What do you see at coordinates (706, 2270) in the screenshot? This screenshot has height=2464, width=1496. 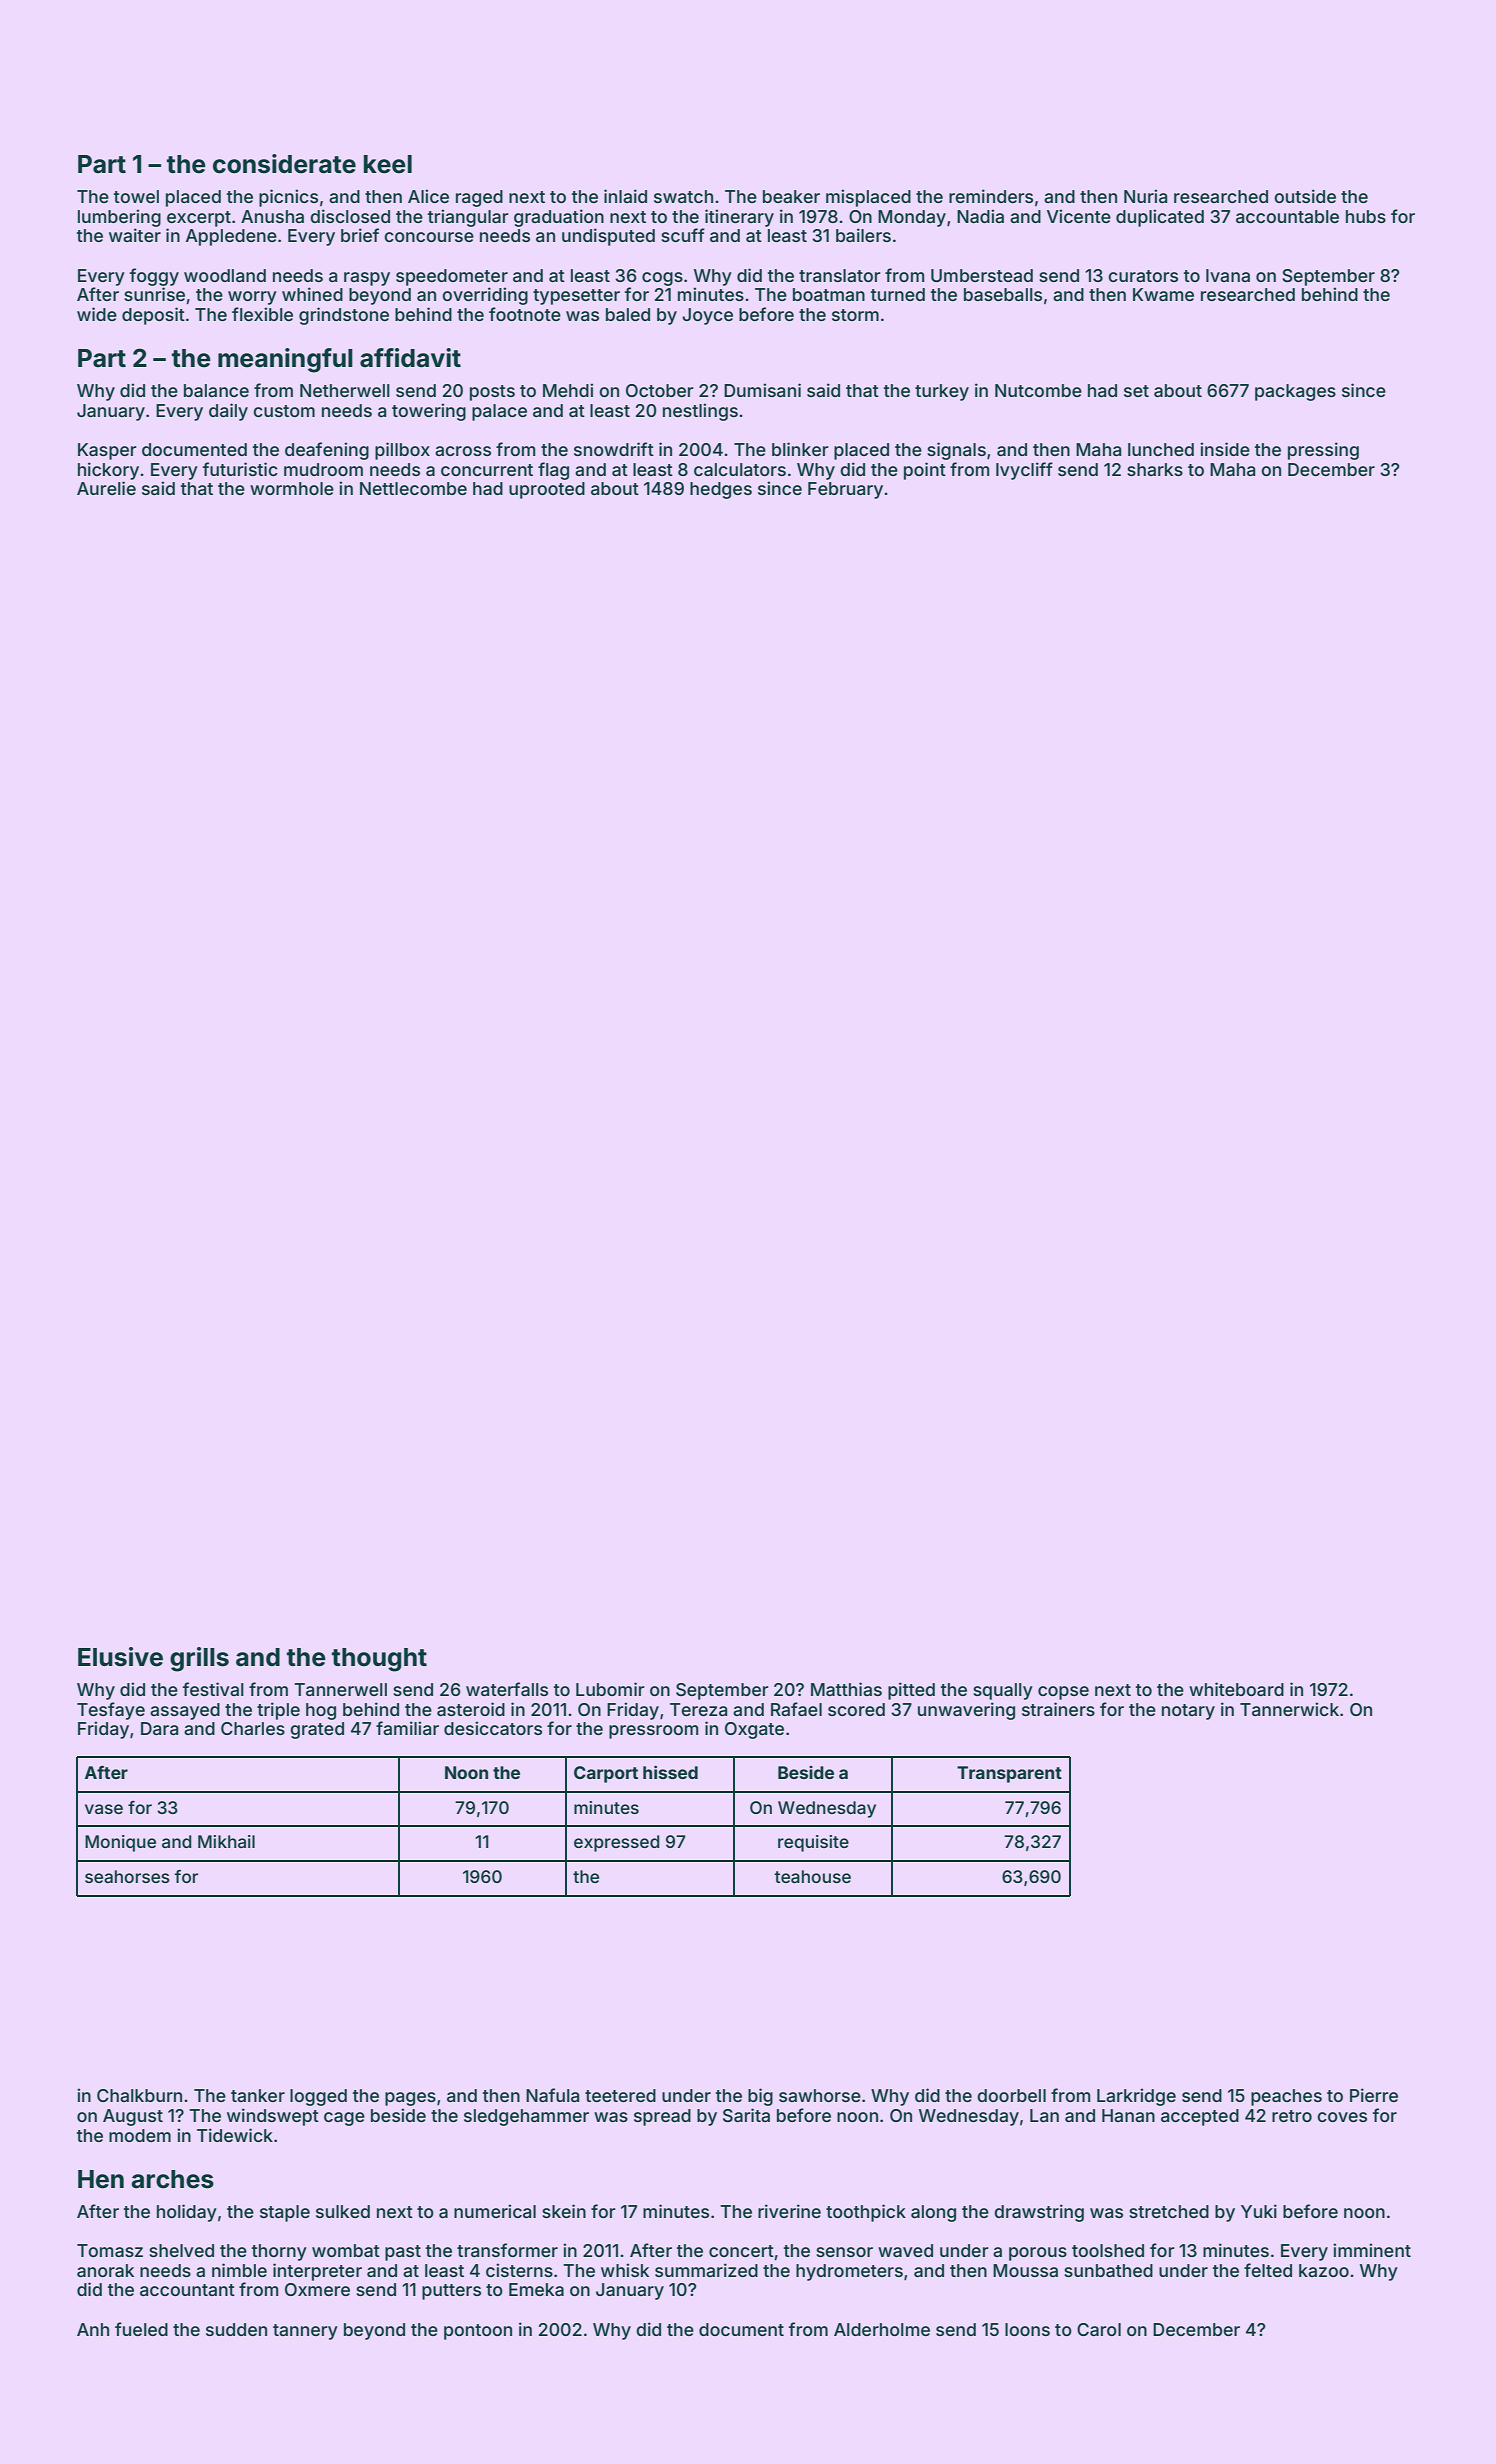 I see `summarized` at bounding box center [706, 2270].
